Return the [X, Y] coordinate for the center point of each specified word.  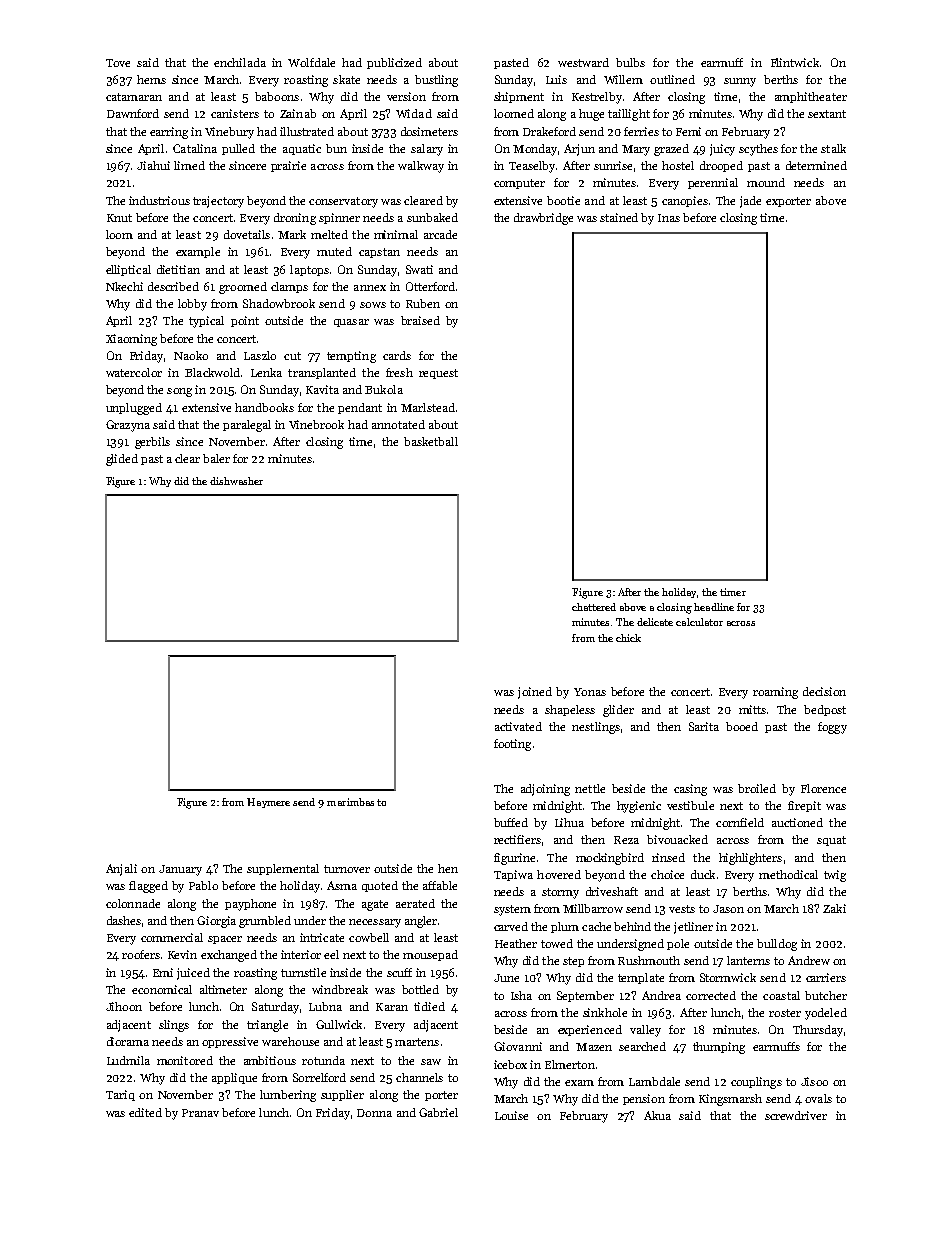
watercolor [134, 372]
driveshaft [612, 891]
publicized [394, 63]
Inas [669, 218]
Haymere [268, 803]
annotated [398, 424]
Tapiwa [513, 875]
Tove [118, 63]
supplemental [283, 869]
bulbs [630, 62]
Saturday [275, 1008]
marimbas [350, 802]
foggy [832, 728]
